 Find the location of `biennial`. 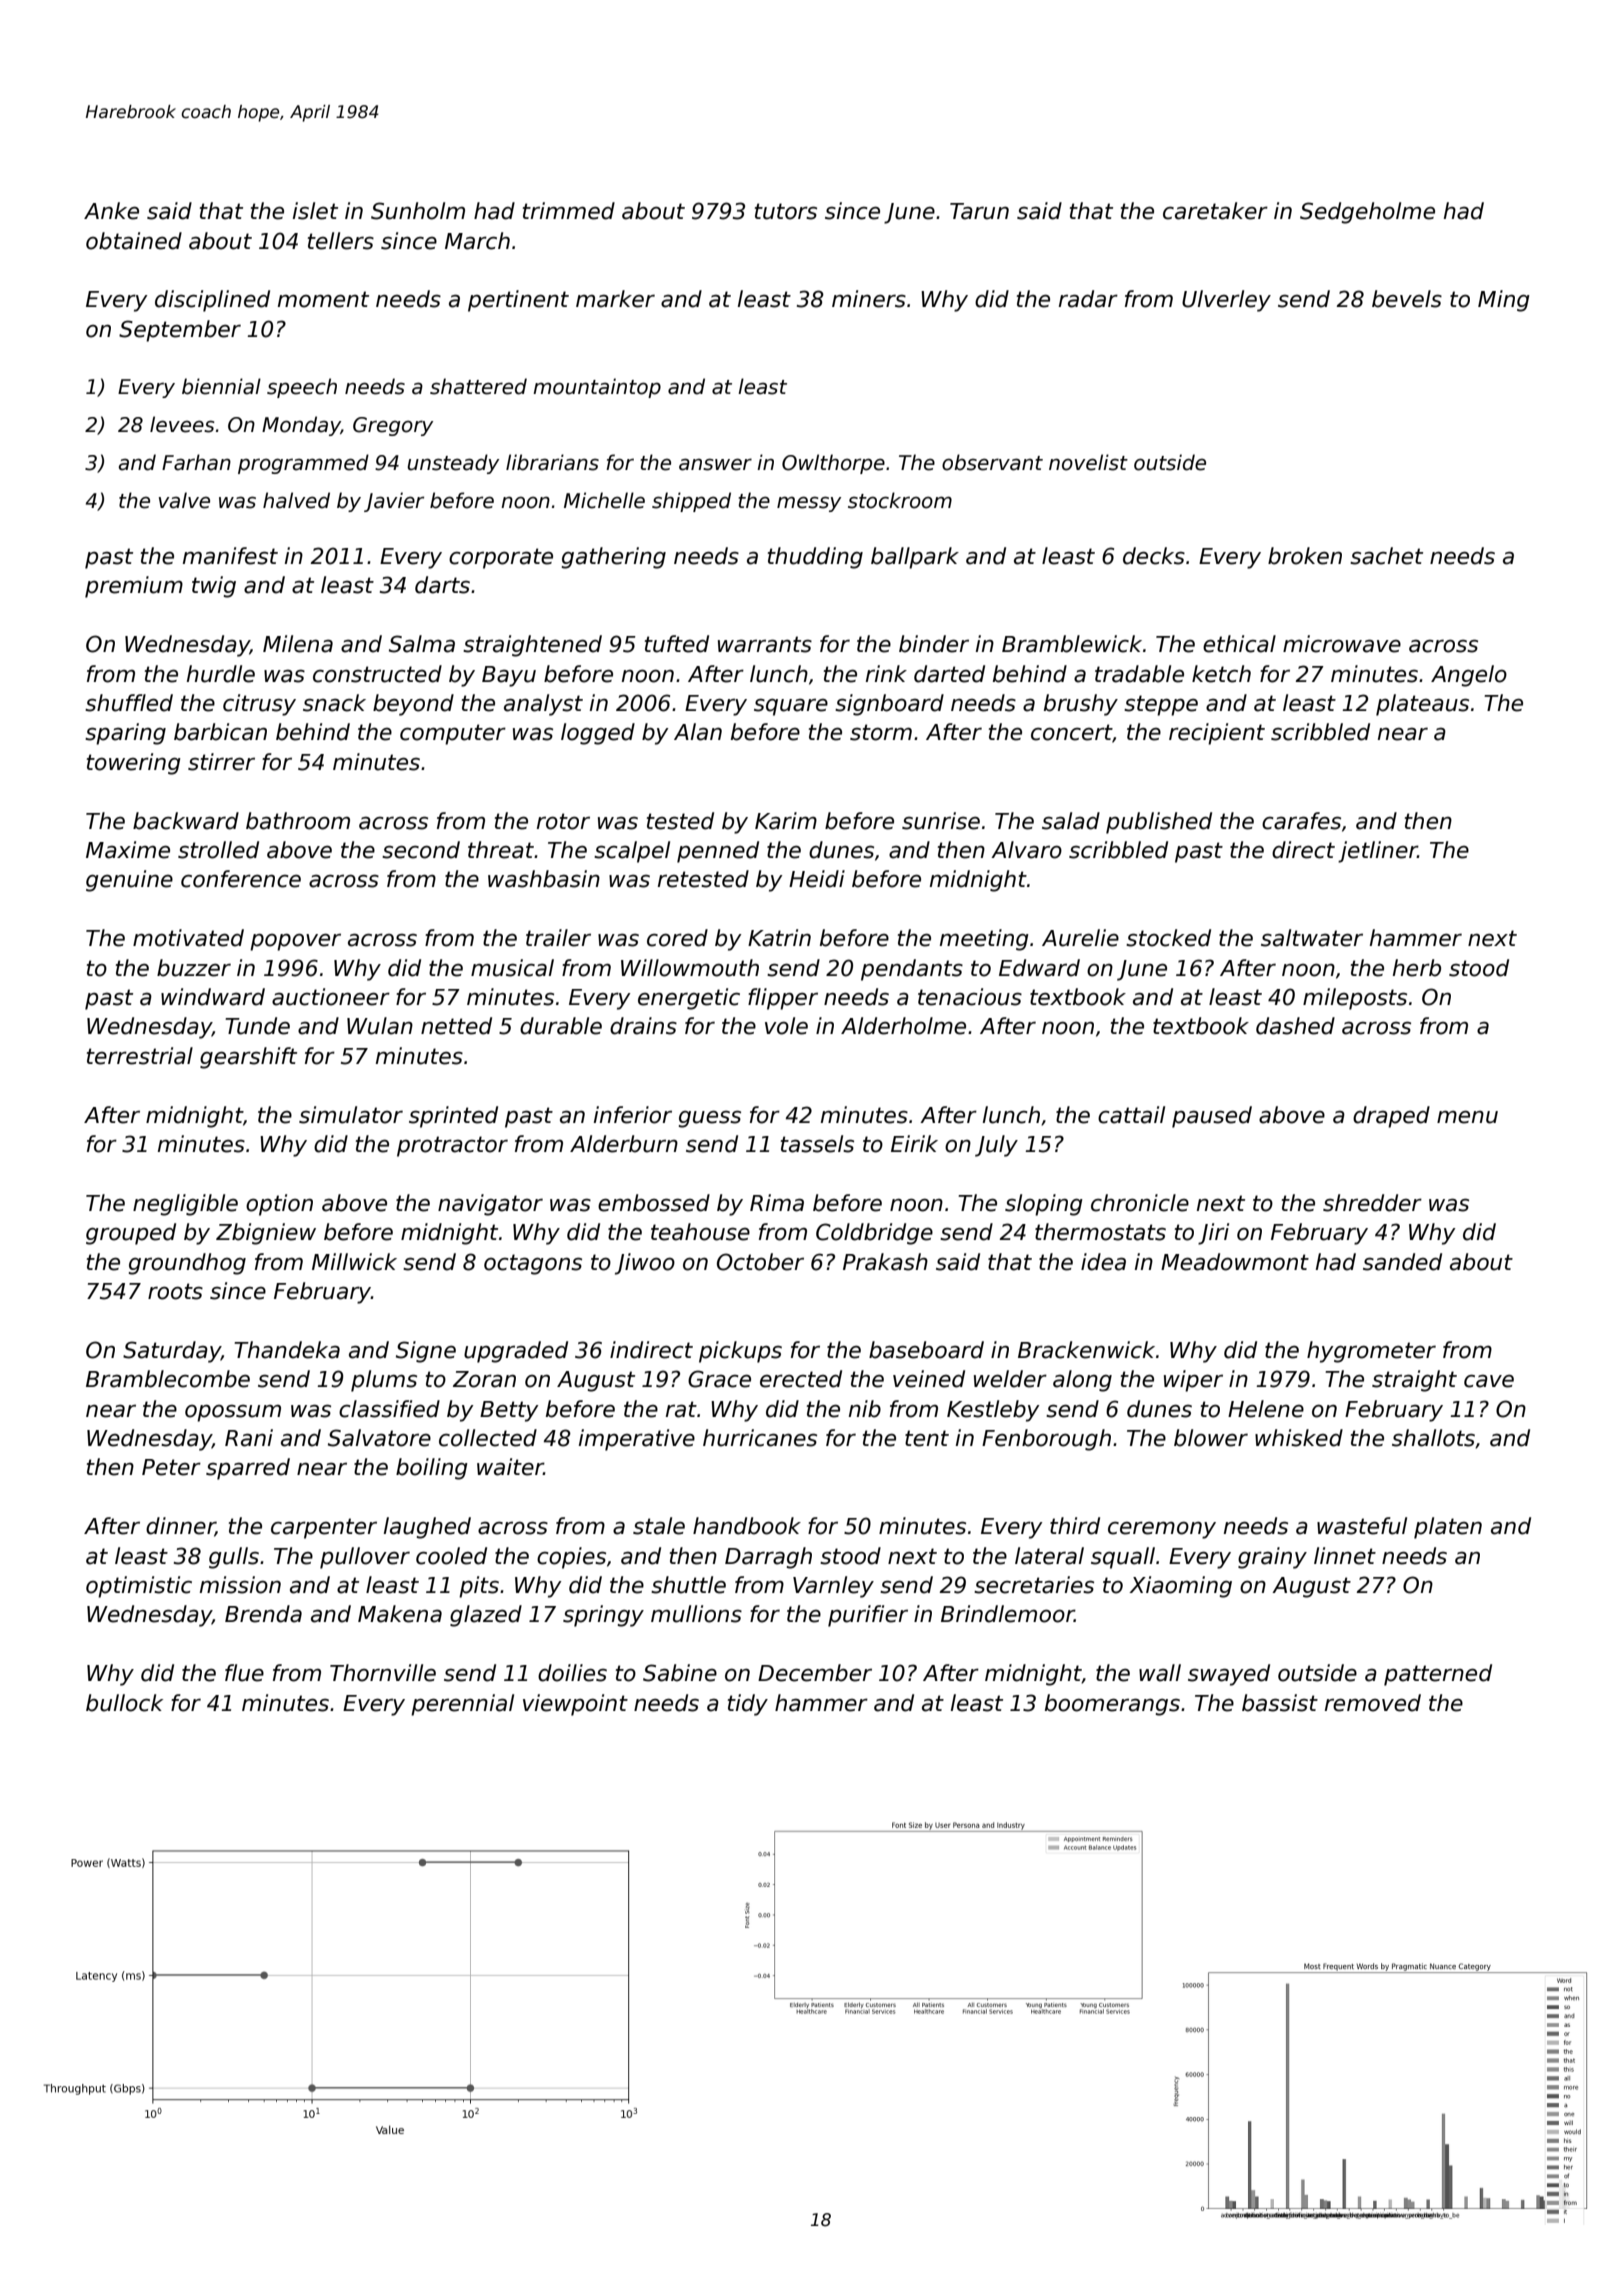

biennial is located at coordinates (221, 386).
